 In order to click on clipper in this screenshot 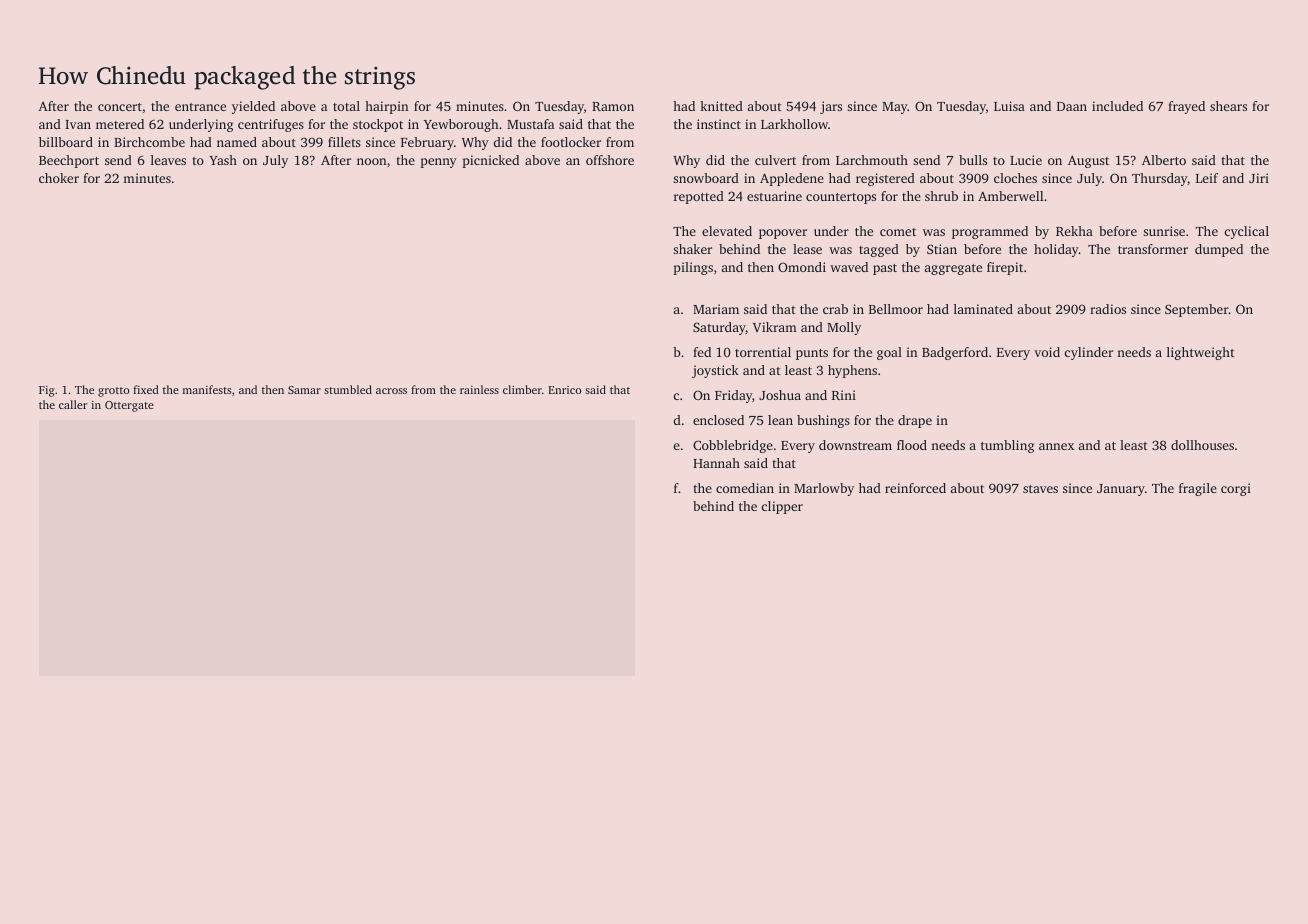, I will do `click(782, 507)`.
